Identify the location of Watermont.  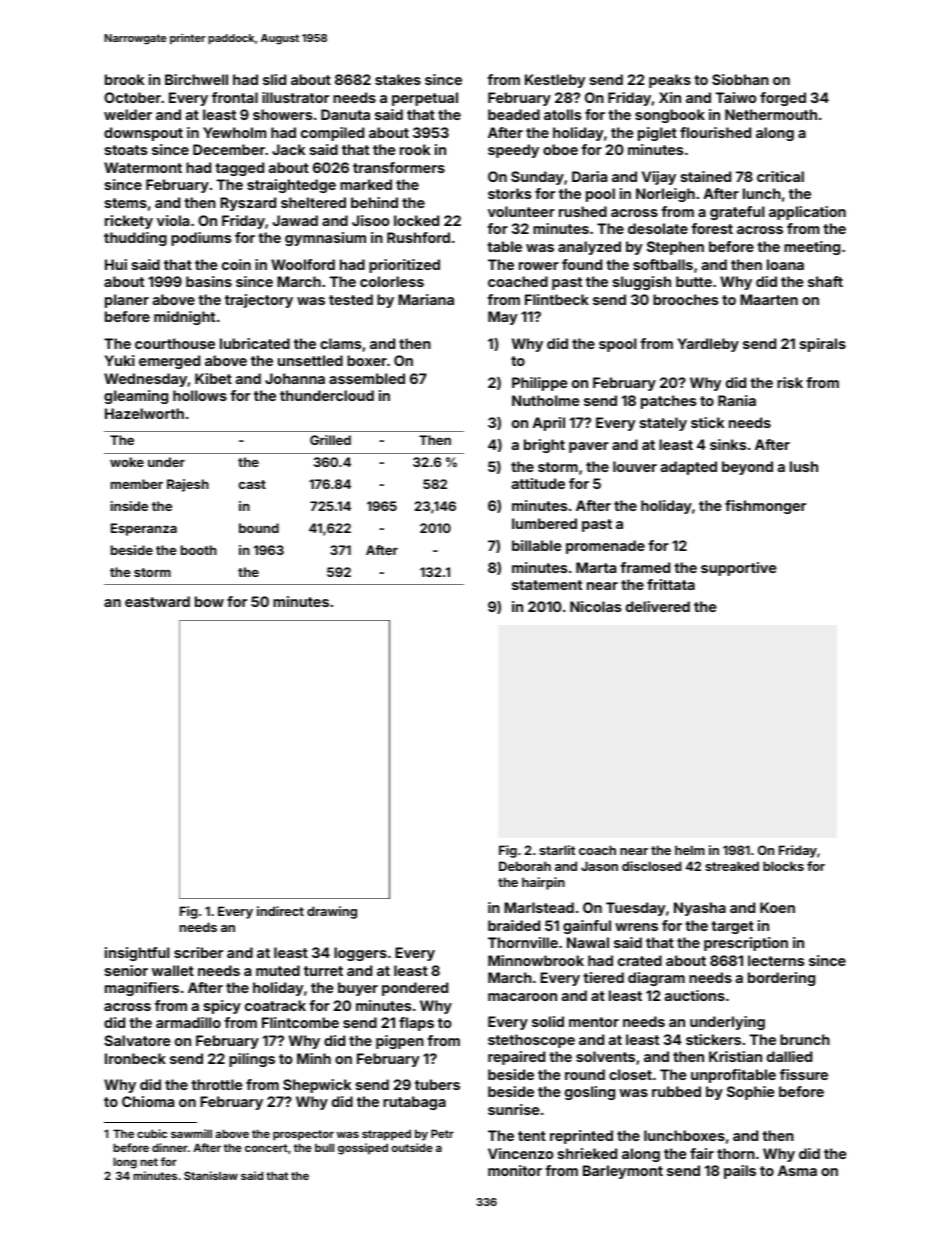
(143, 167).
